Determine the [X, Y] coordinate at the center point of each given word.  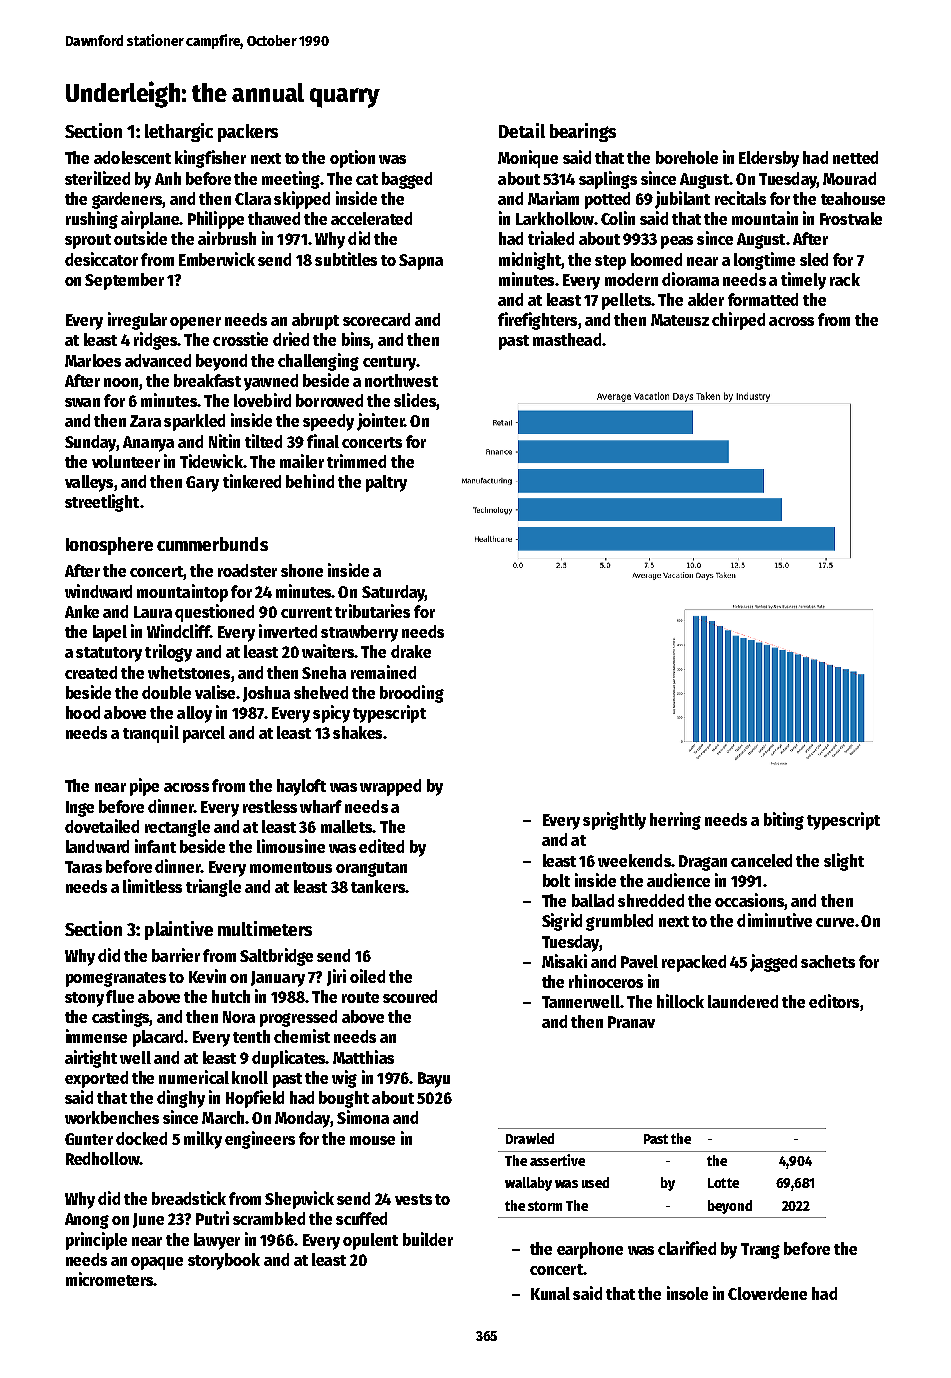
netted [855, 157]
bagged [407, 180]
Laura [153, 612]
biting [784, 821]
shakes [357, 732]
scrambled [269, 1218]
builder [428, 1239]
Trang [760, 1251]
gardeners [127, 200]
